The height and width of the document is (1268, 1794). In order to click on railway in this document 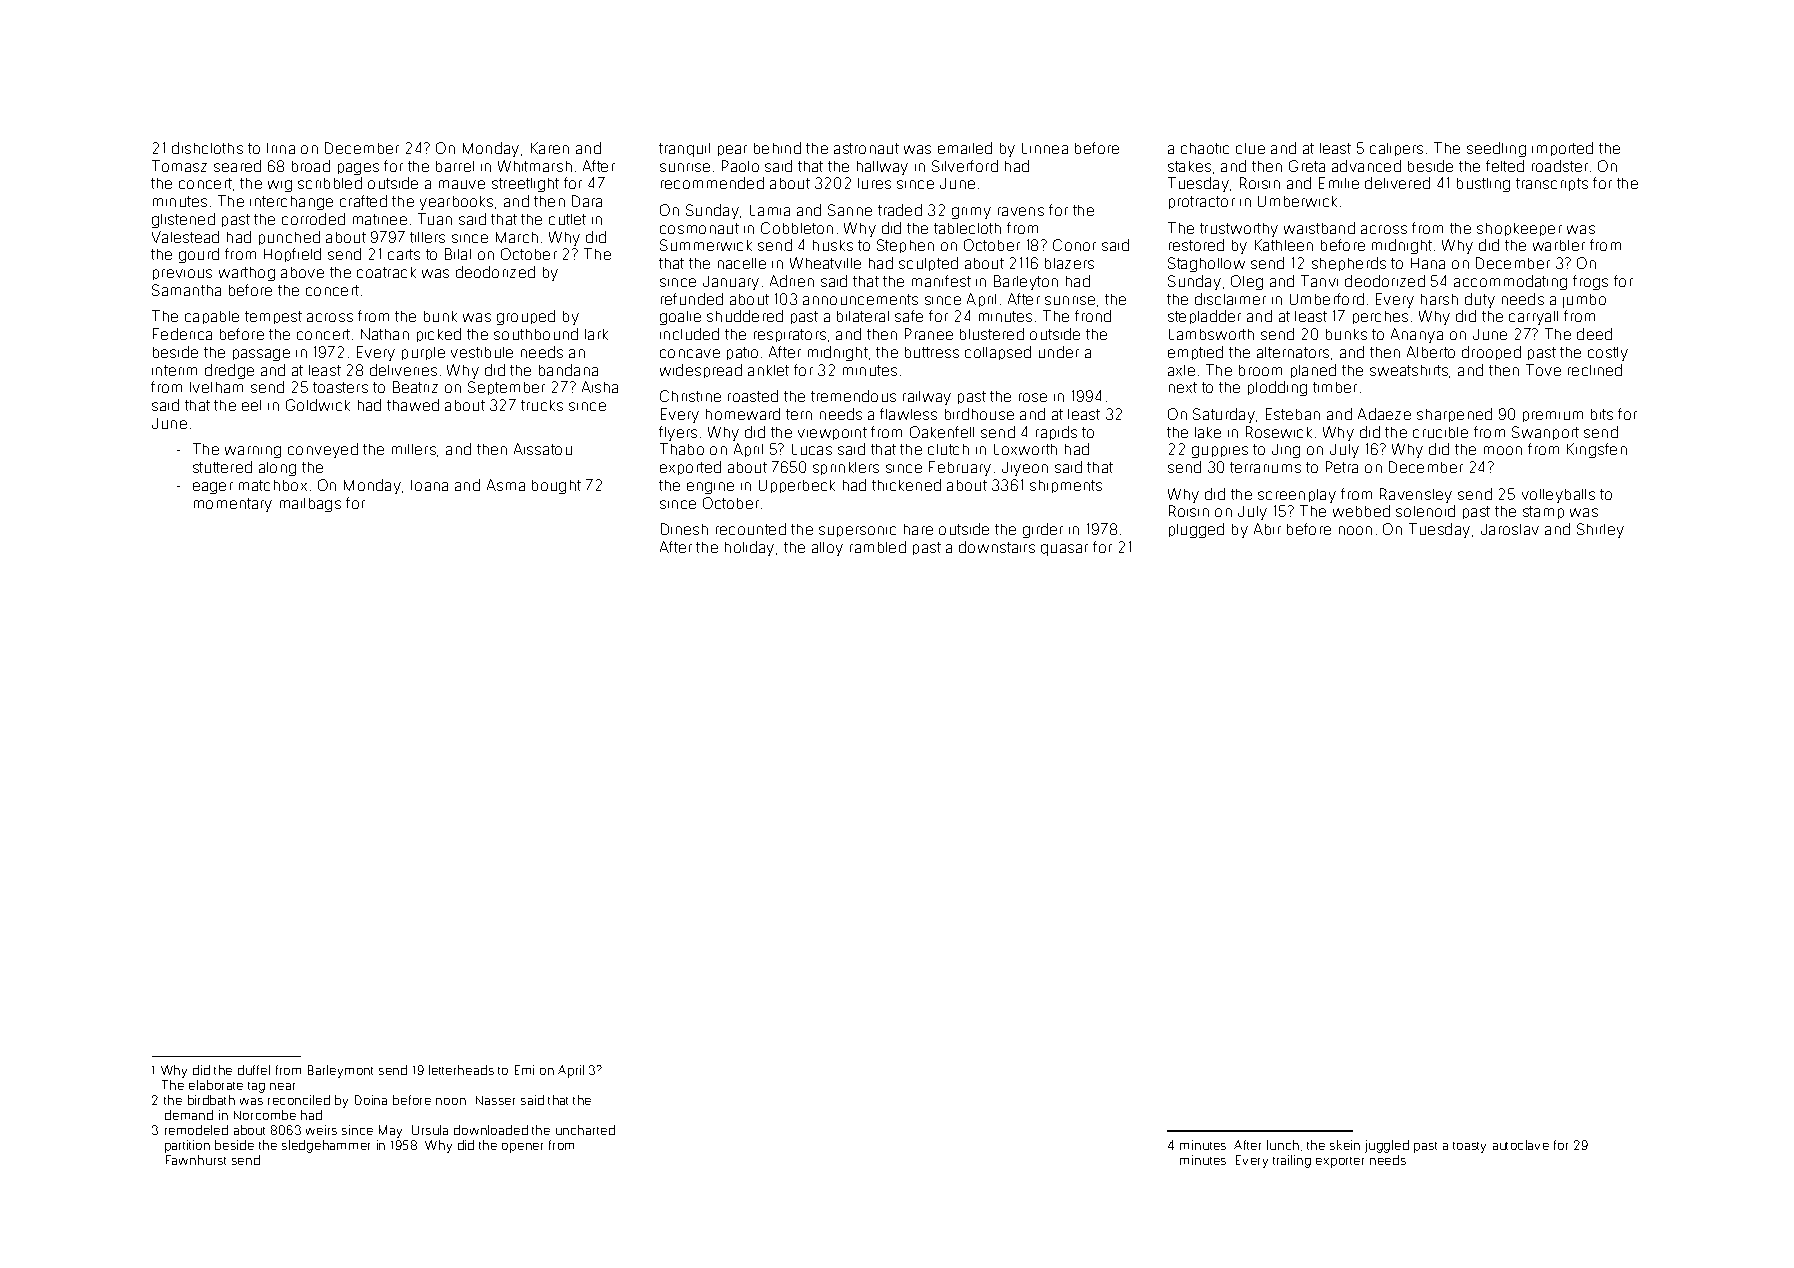, I will do `click(927, 398)`.
